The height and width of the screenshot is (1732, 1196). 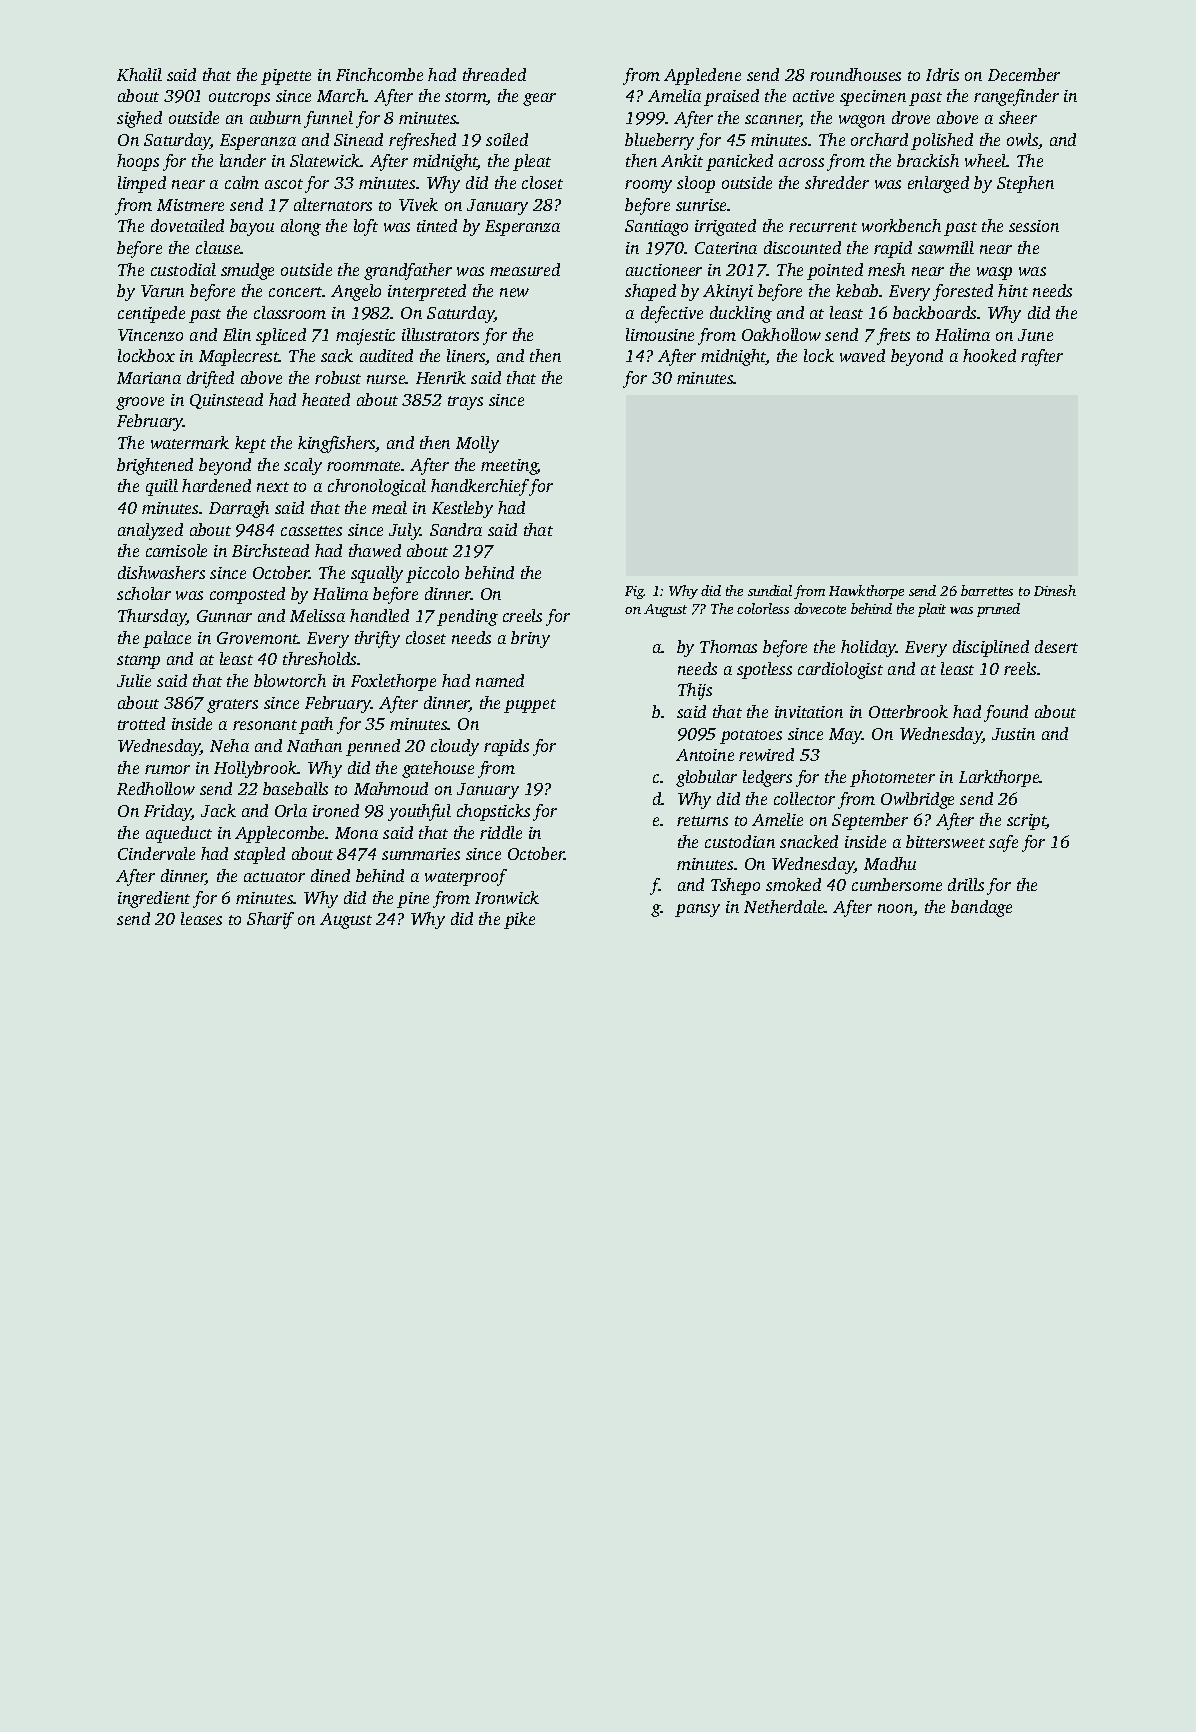 I want to click on sundial, so click(x=770, y=590).
